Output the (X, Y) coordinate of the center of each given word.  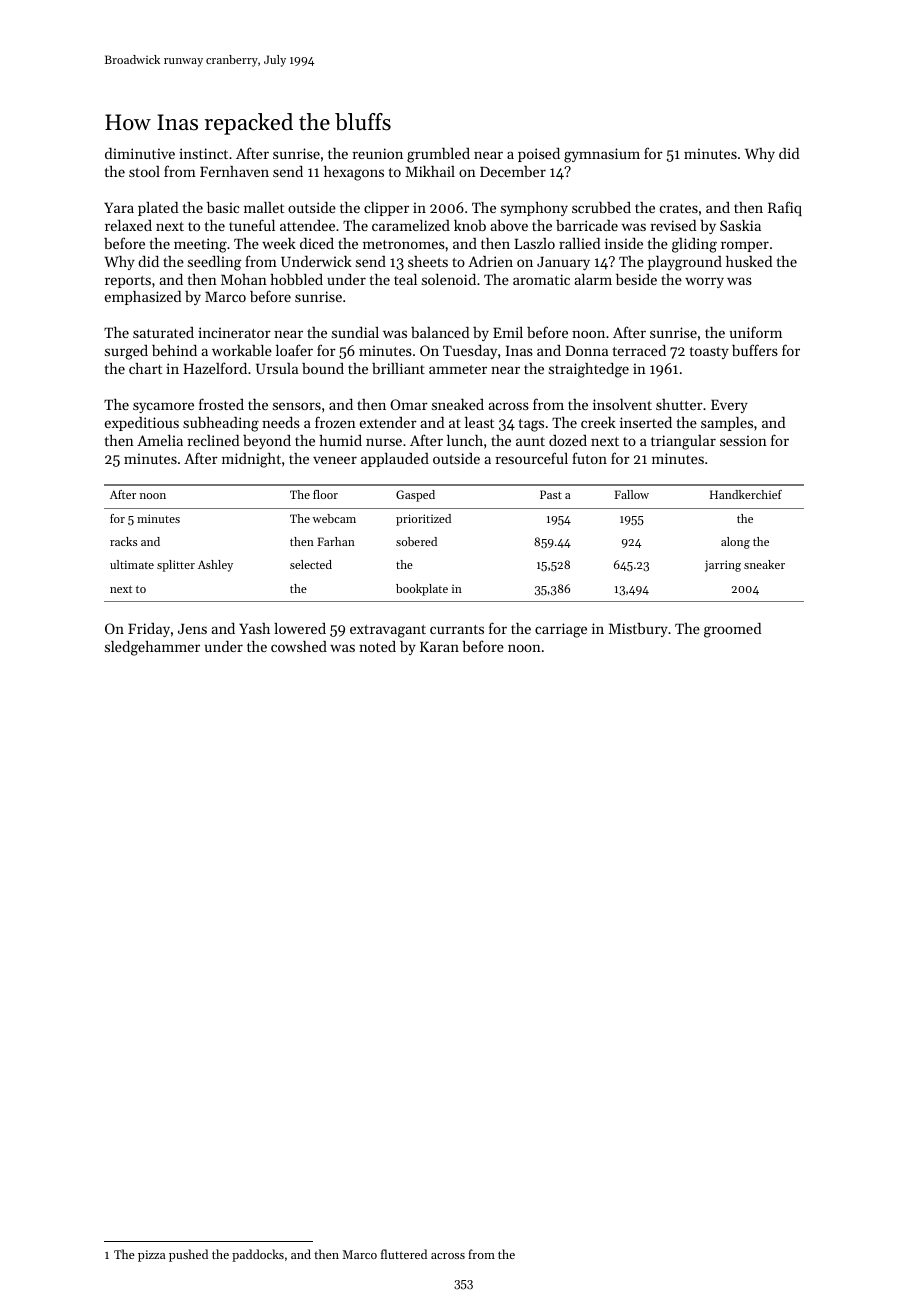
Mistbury (638, 630)
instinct (203, 153)
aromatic (541, 279)
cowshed (299, 646)
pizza (151, 1256)
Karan (439, 646)
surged (126, 352)
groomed (732, 630)
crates (679, 208)
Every (729, 406)
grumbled (438, 155)
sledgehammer (152, 648)
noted (377, 646)
